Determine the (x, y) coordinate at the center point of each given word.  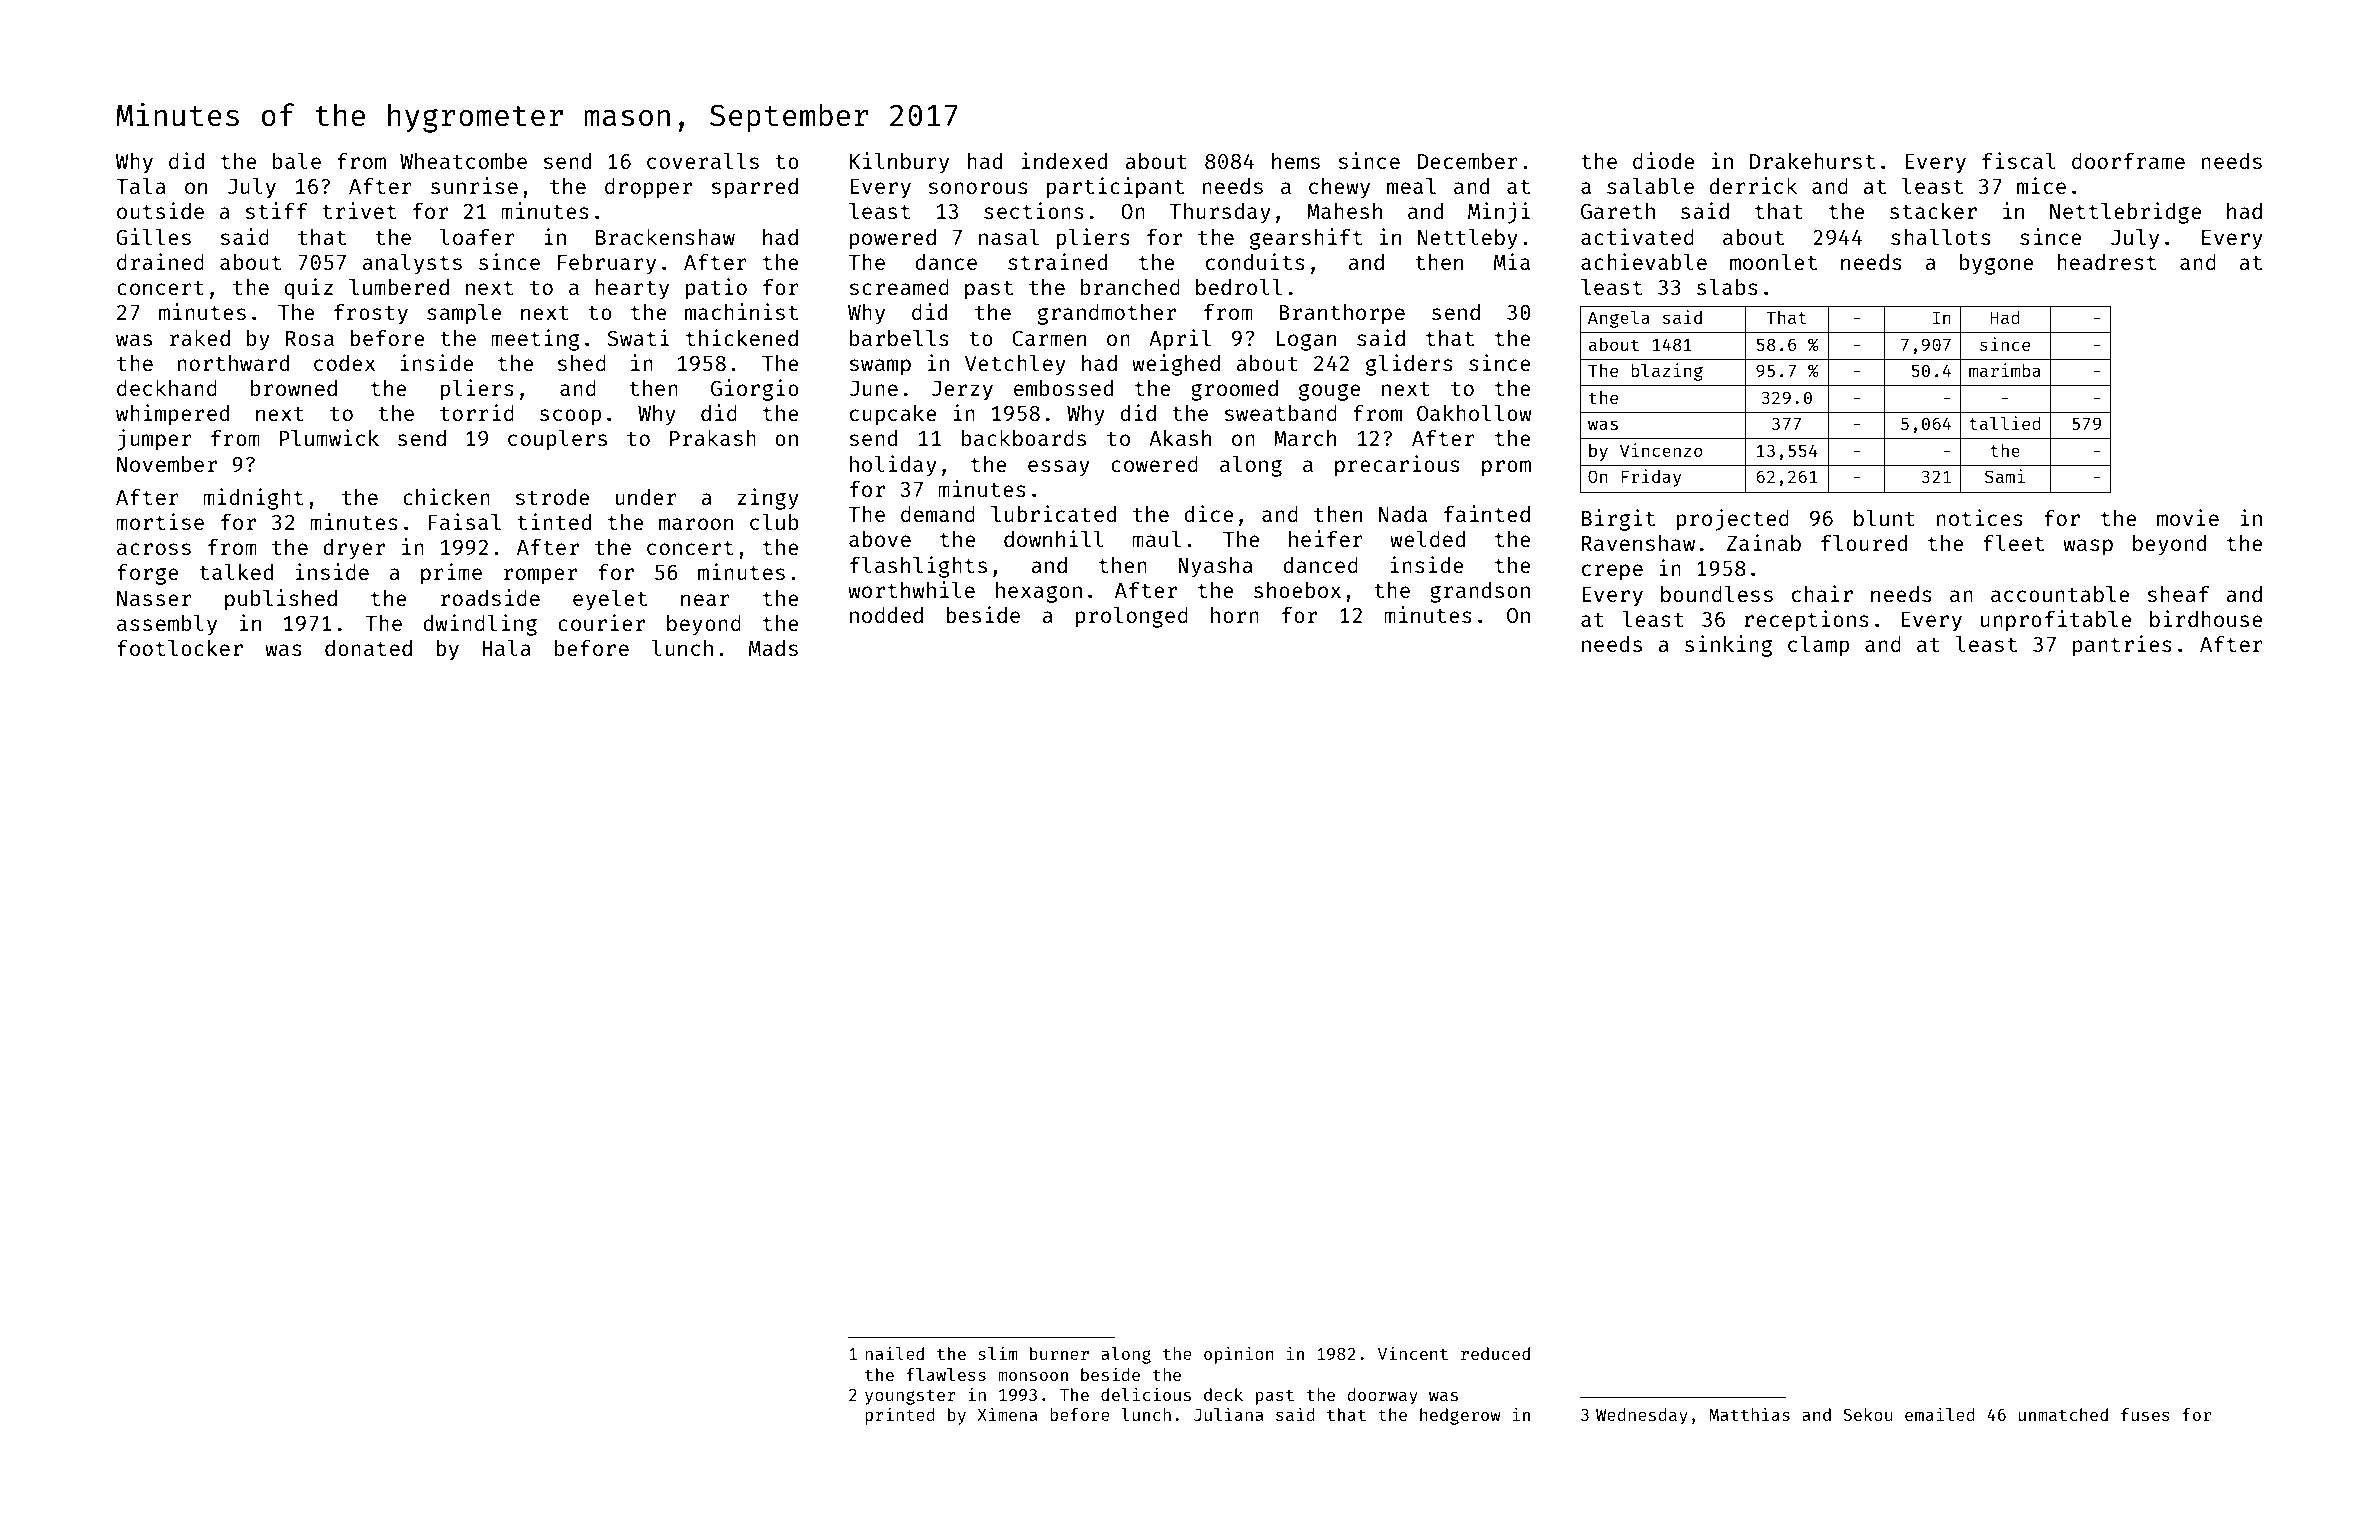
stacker (1933, 211)
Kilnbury (899, 163)
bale (297, 161)
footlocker (180, 648)
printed (900, 1416)
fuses (2145, 1414)
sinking (1728, 646)
